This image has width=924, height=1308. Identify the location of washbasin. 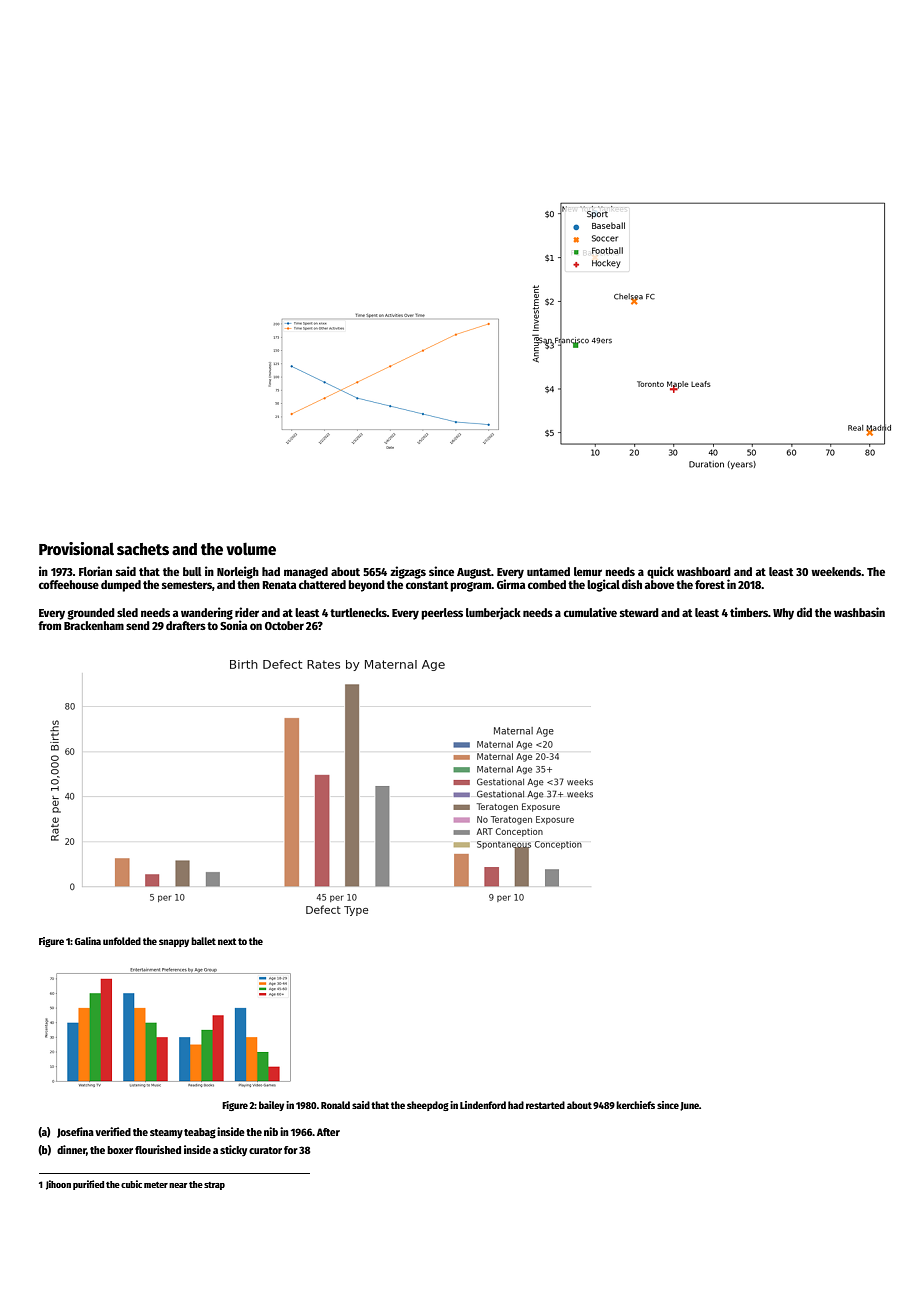
(859, 612).
